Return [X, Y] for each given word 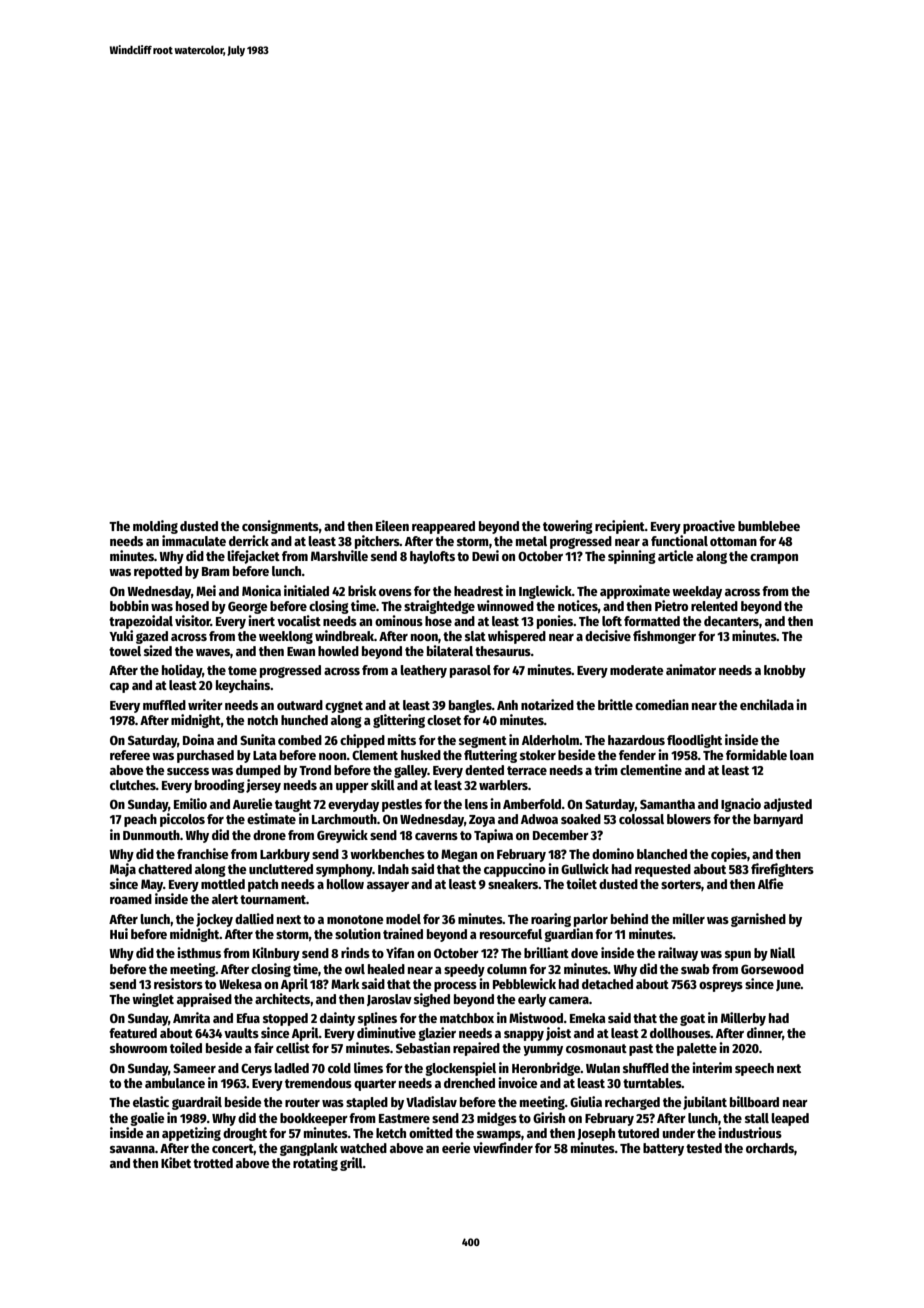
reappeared [443, 527]
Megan [459, 855]
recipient [620, 527]
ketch [391, 1133]
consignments [280, 527]
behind [629, 918]
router [302, 1102]
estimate [271, 818]
